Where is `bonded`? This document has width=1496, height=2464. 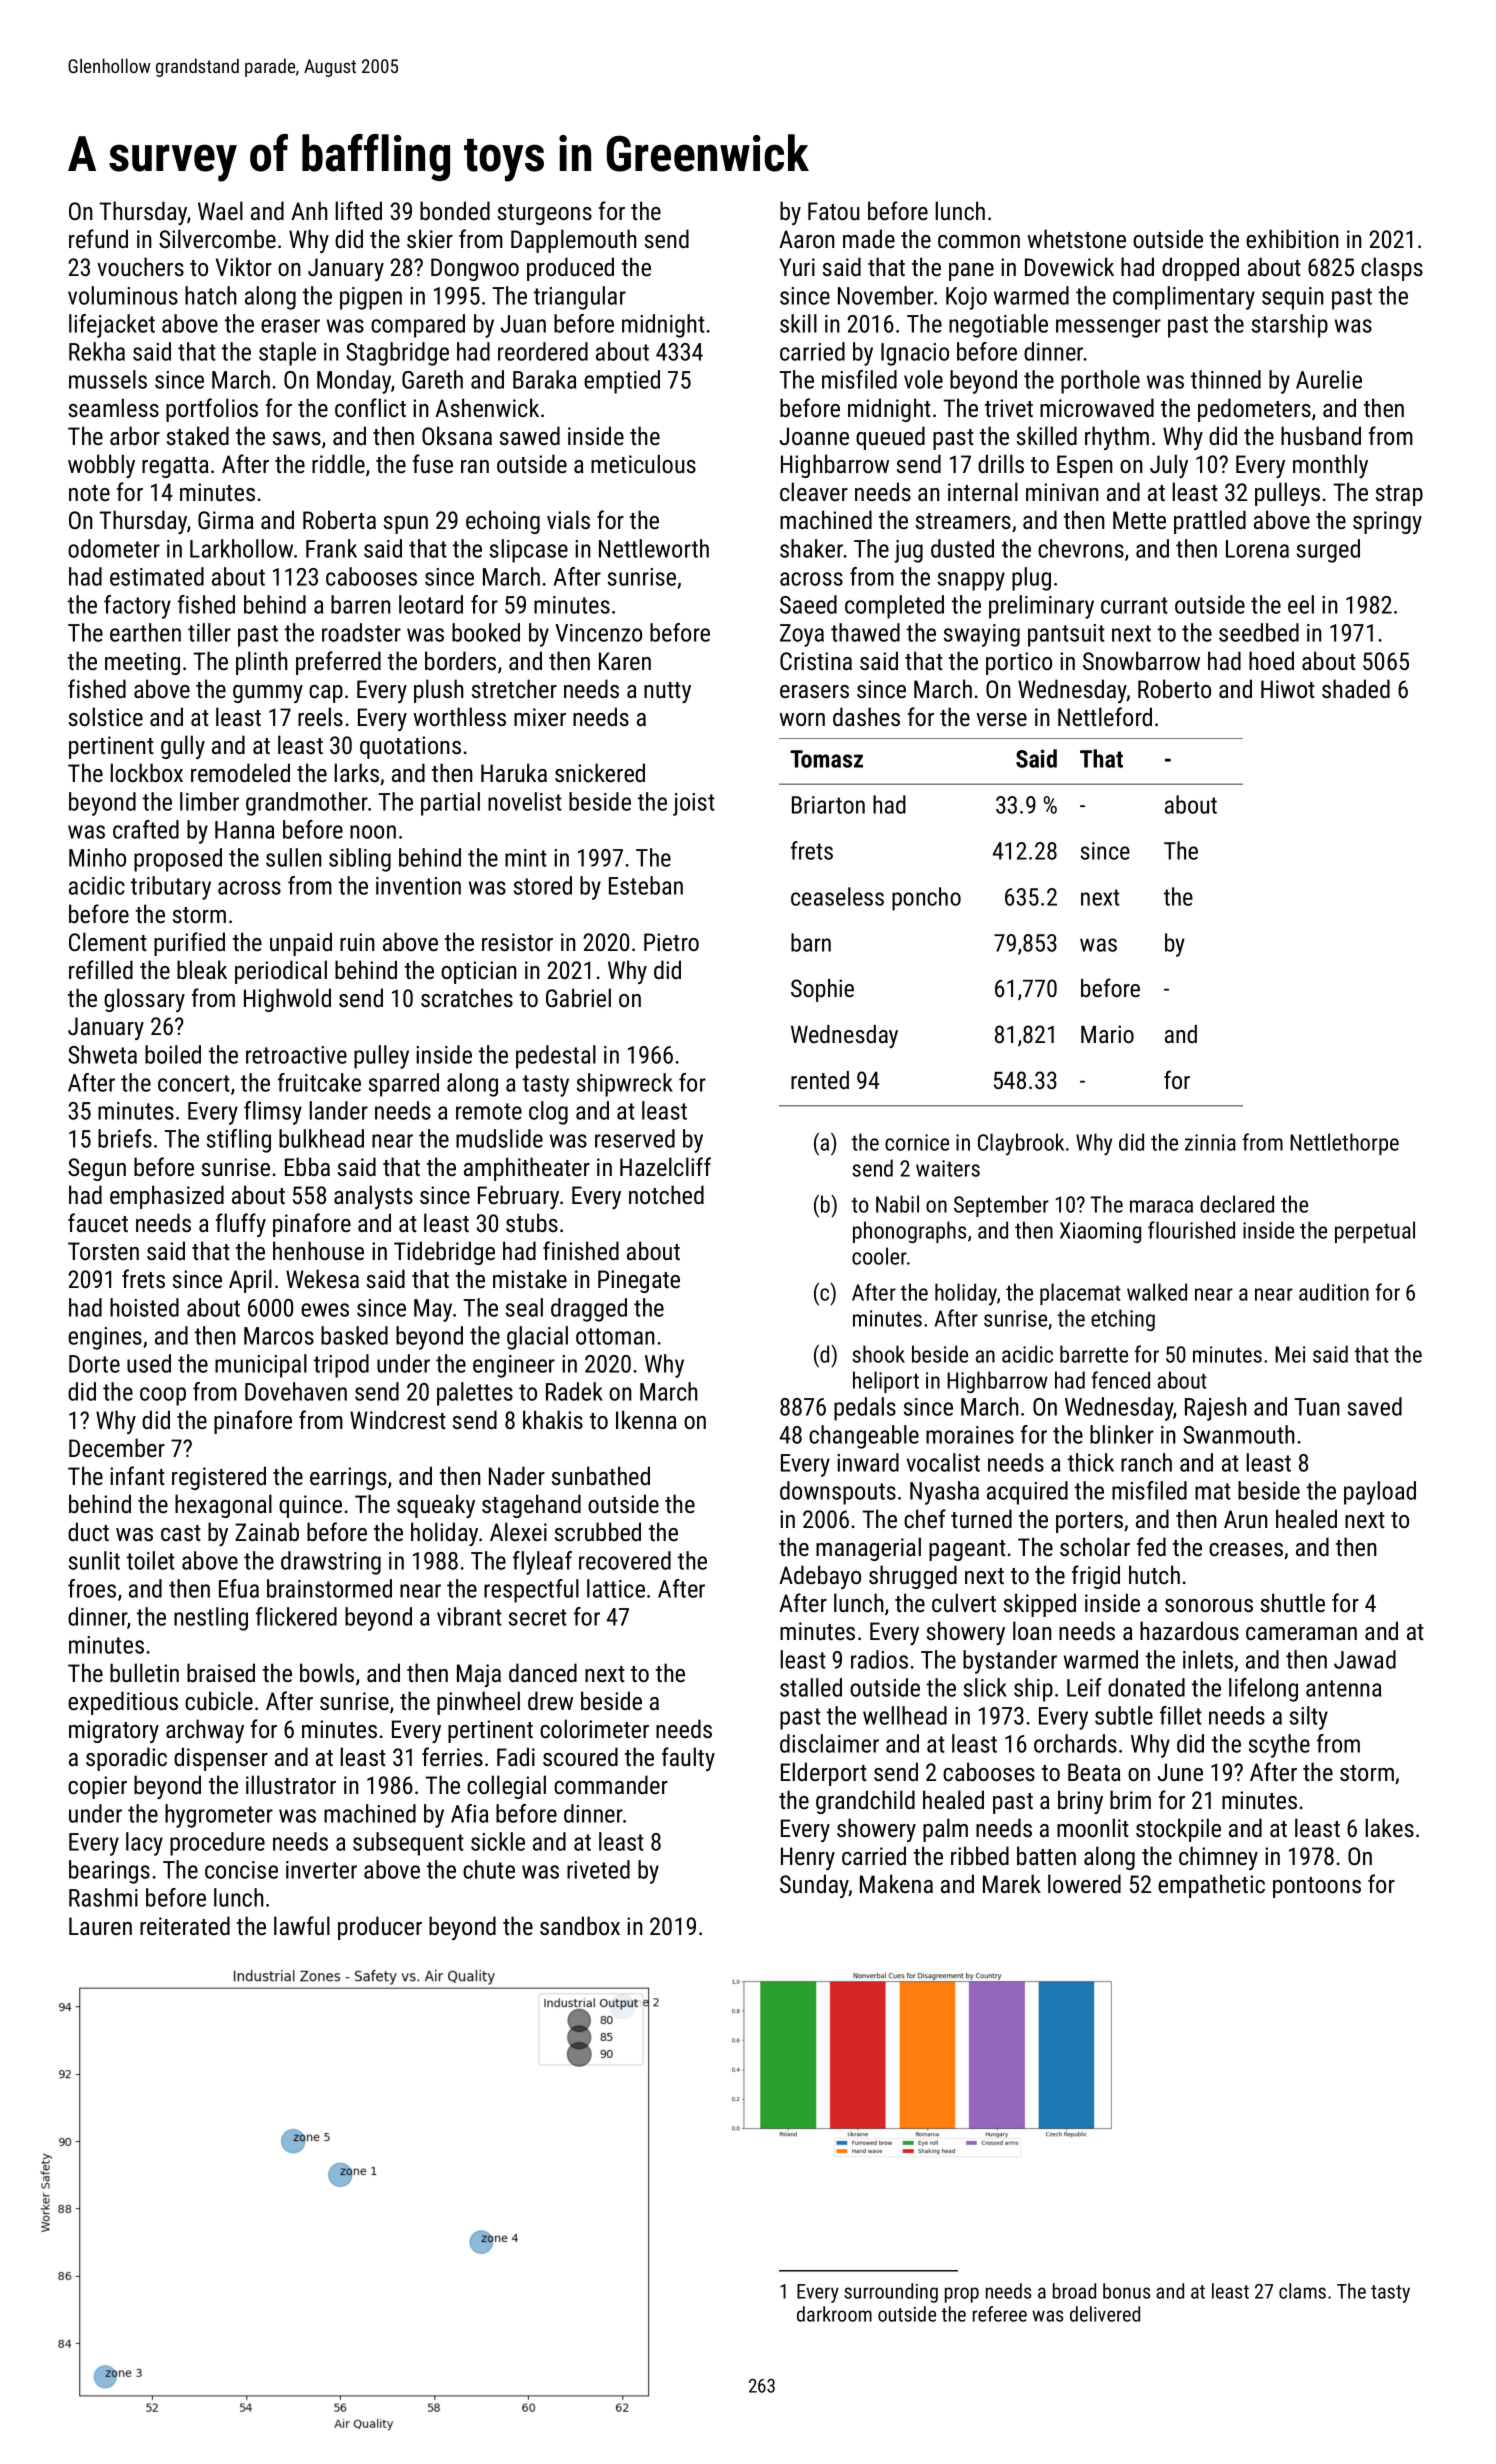 bonded is located at coordinates (455, 210).
